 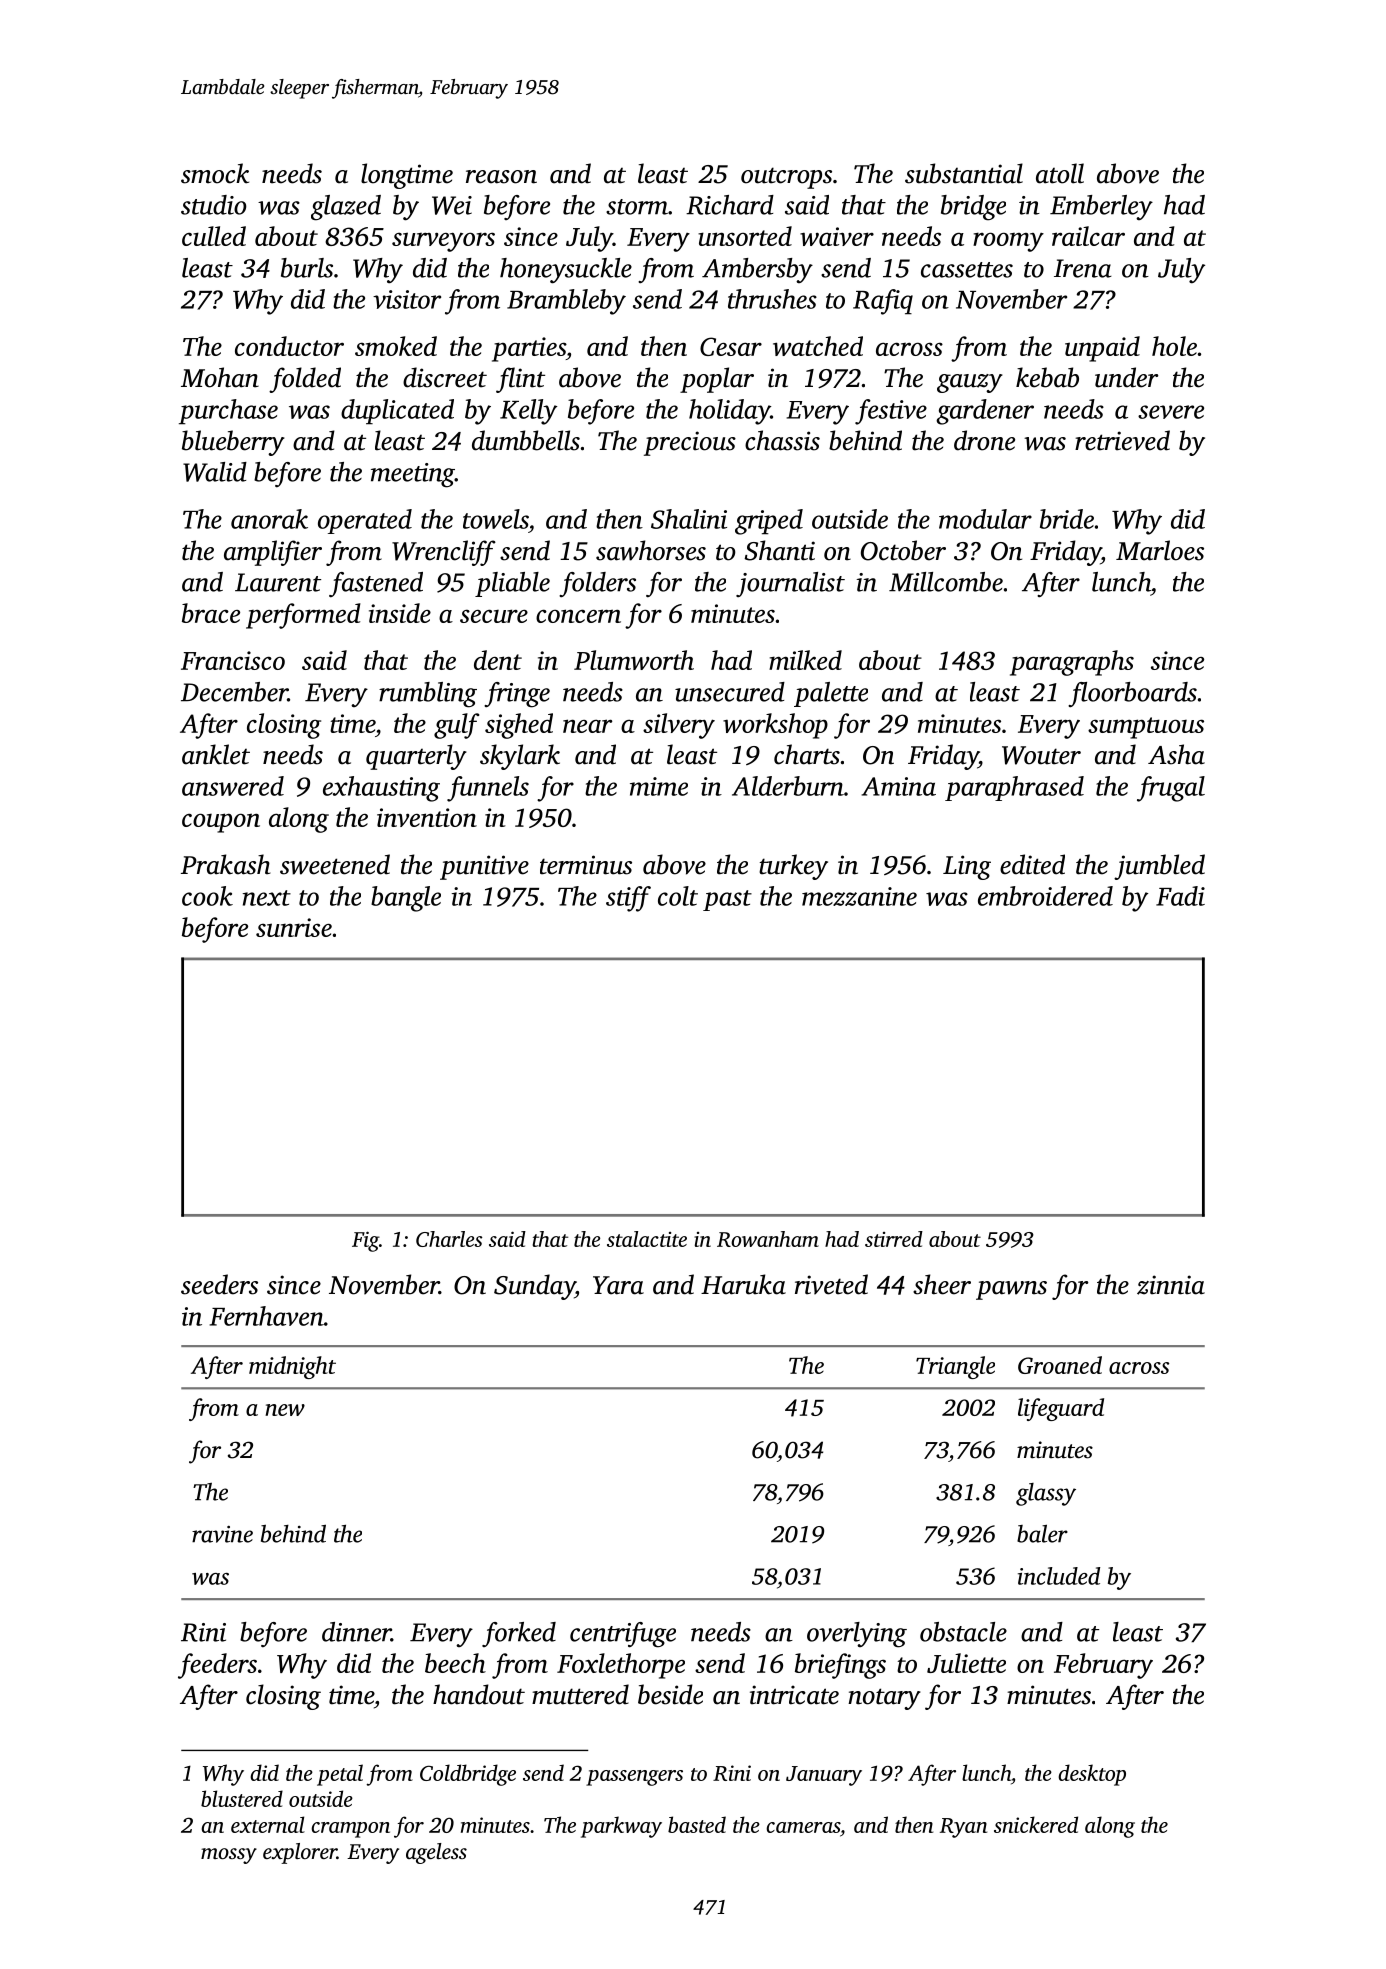 What do you see at coordinates (443, 242) in the screenshot?
I see `surveyors` at bounding box center [443, 242].
